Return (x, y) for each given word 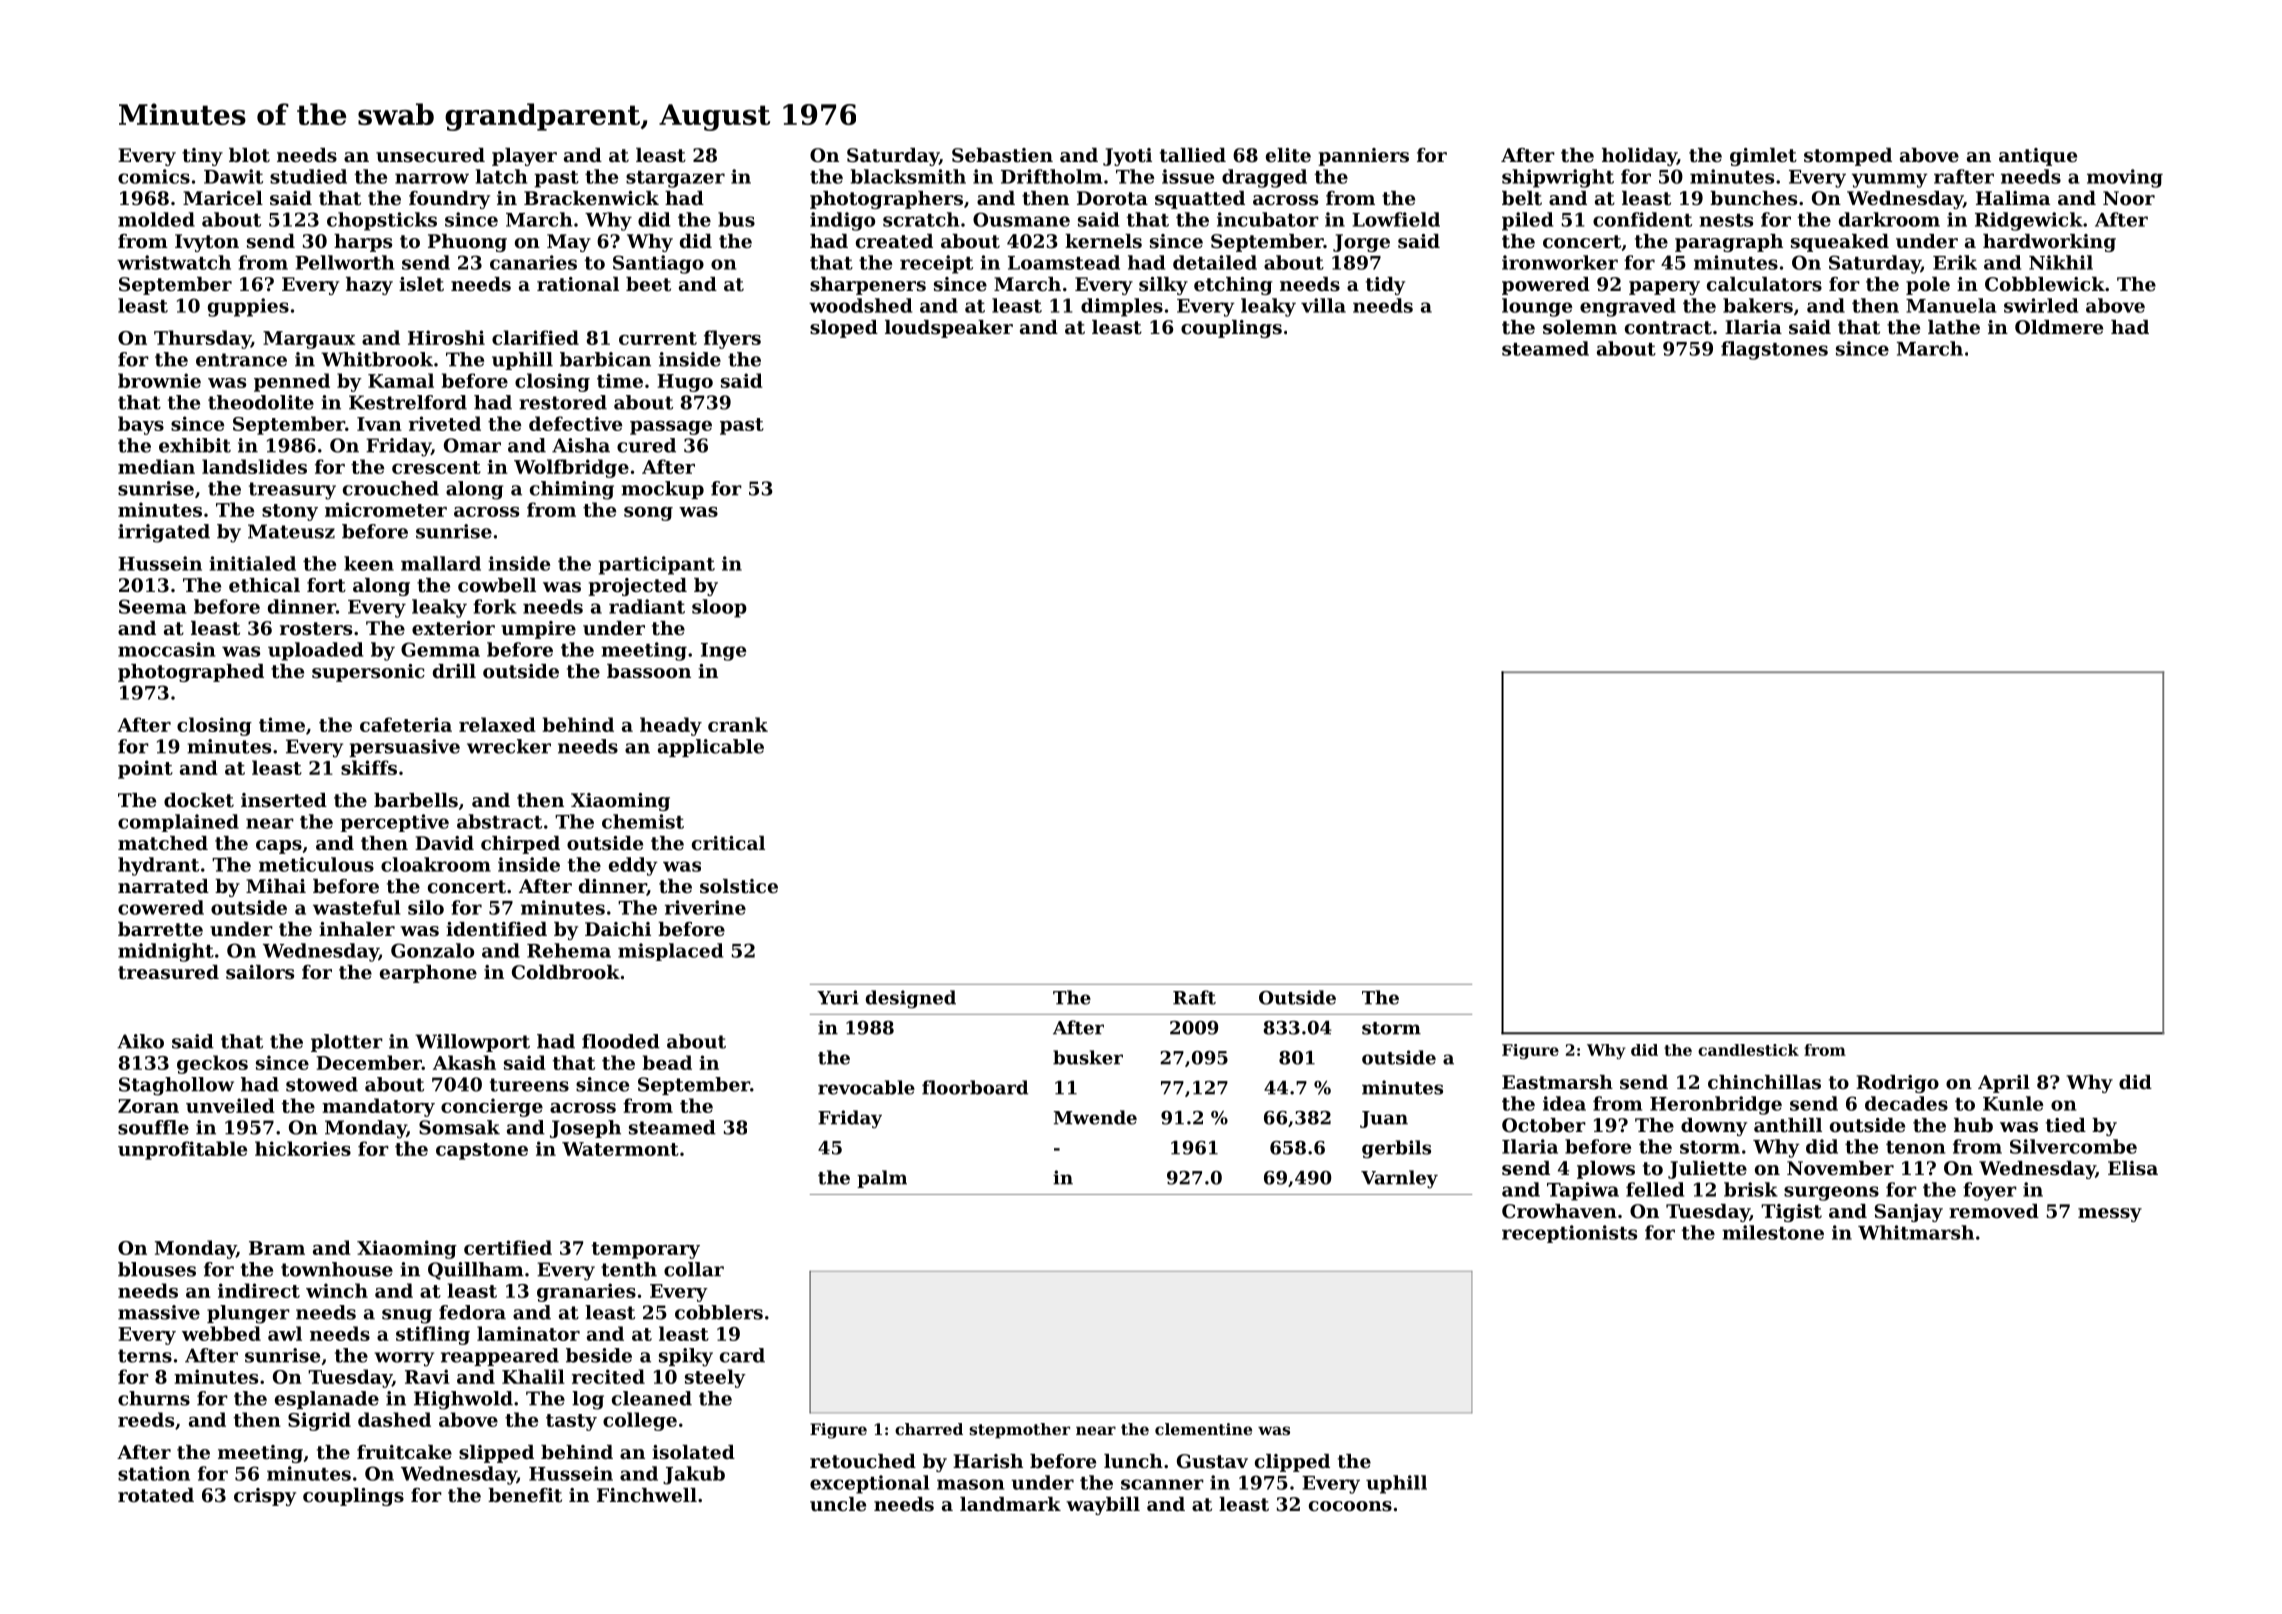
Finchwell (647, 1495)
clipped (1292, 1463)
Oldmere (2059, 327)
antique (2038, 157)
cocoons (1350, 1506)
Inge (723, 652)
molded (156, 219)
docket (199, 800)
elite (1288, 155)
